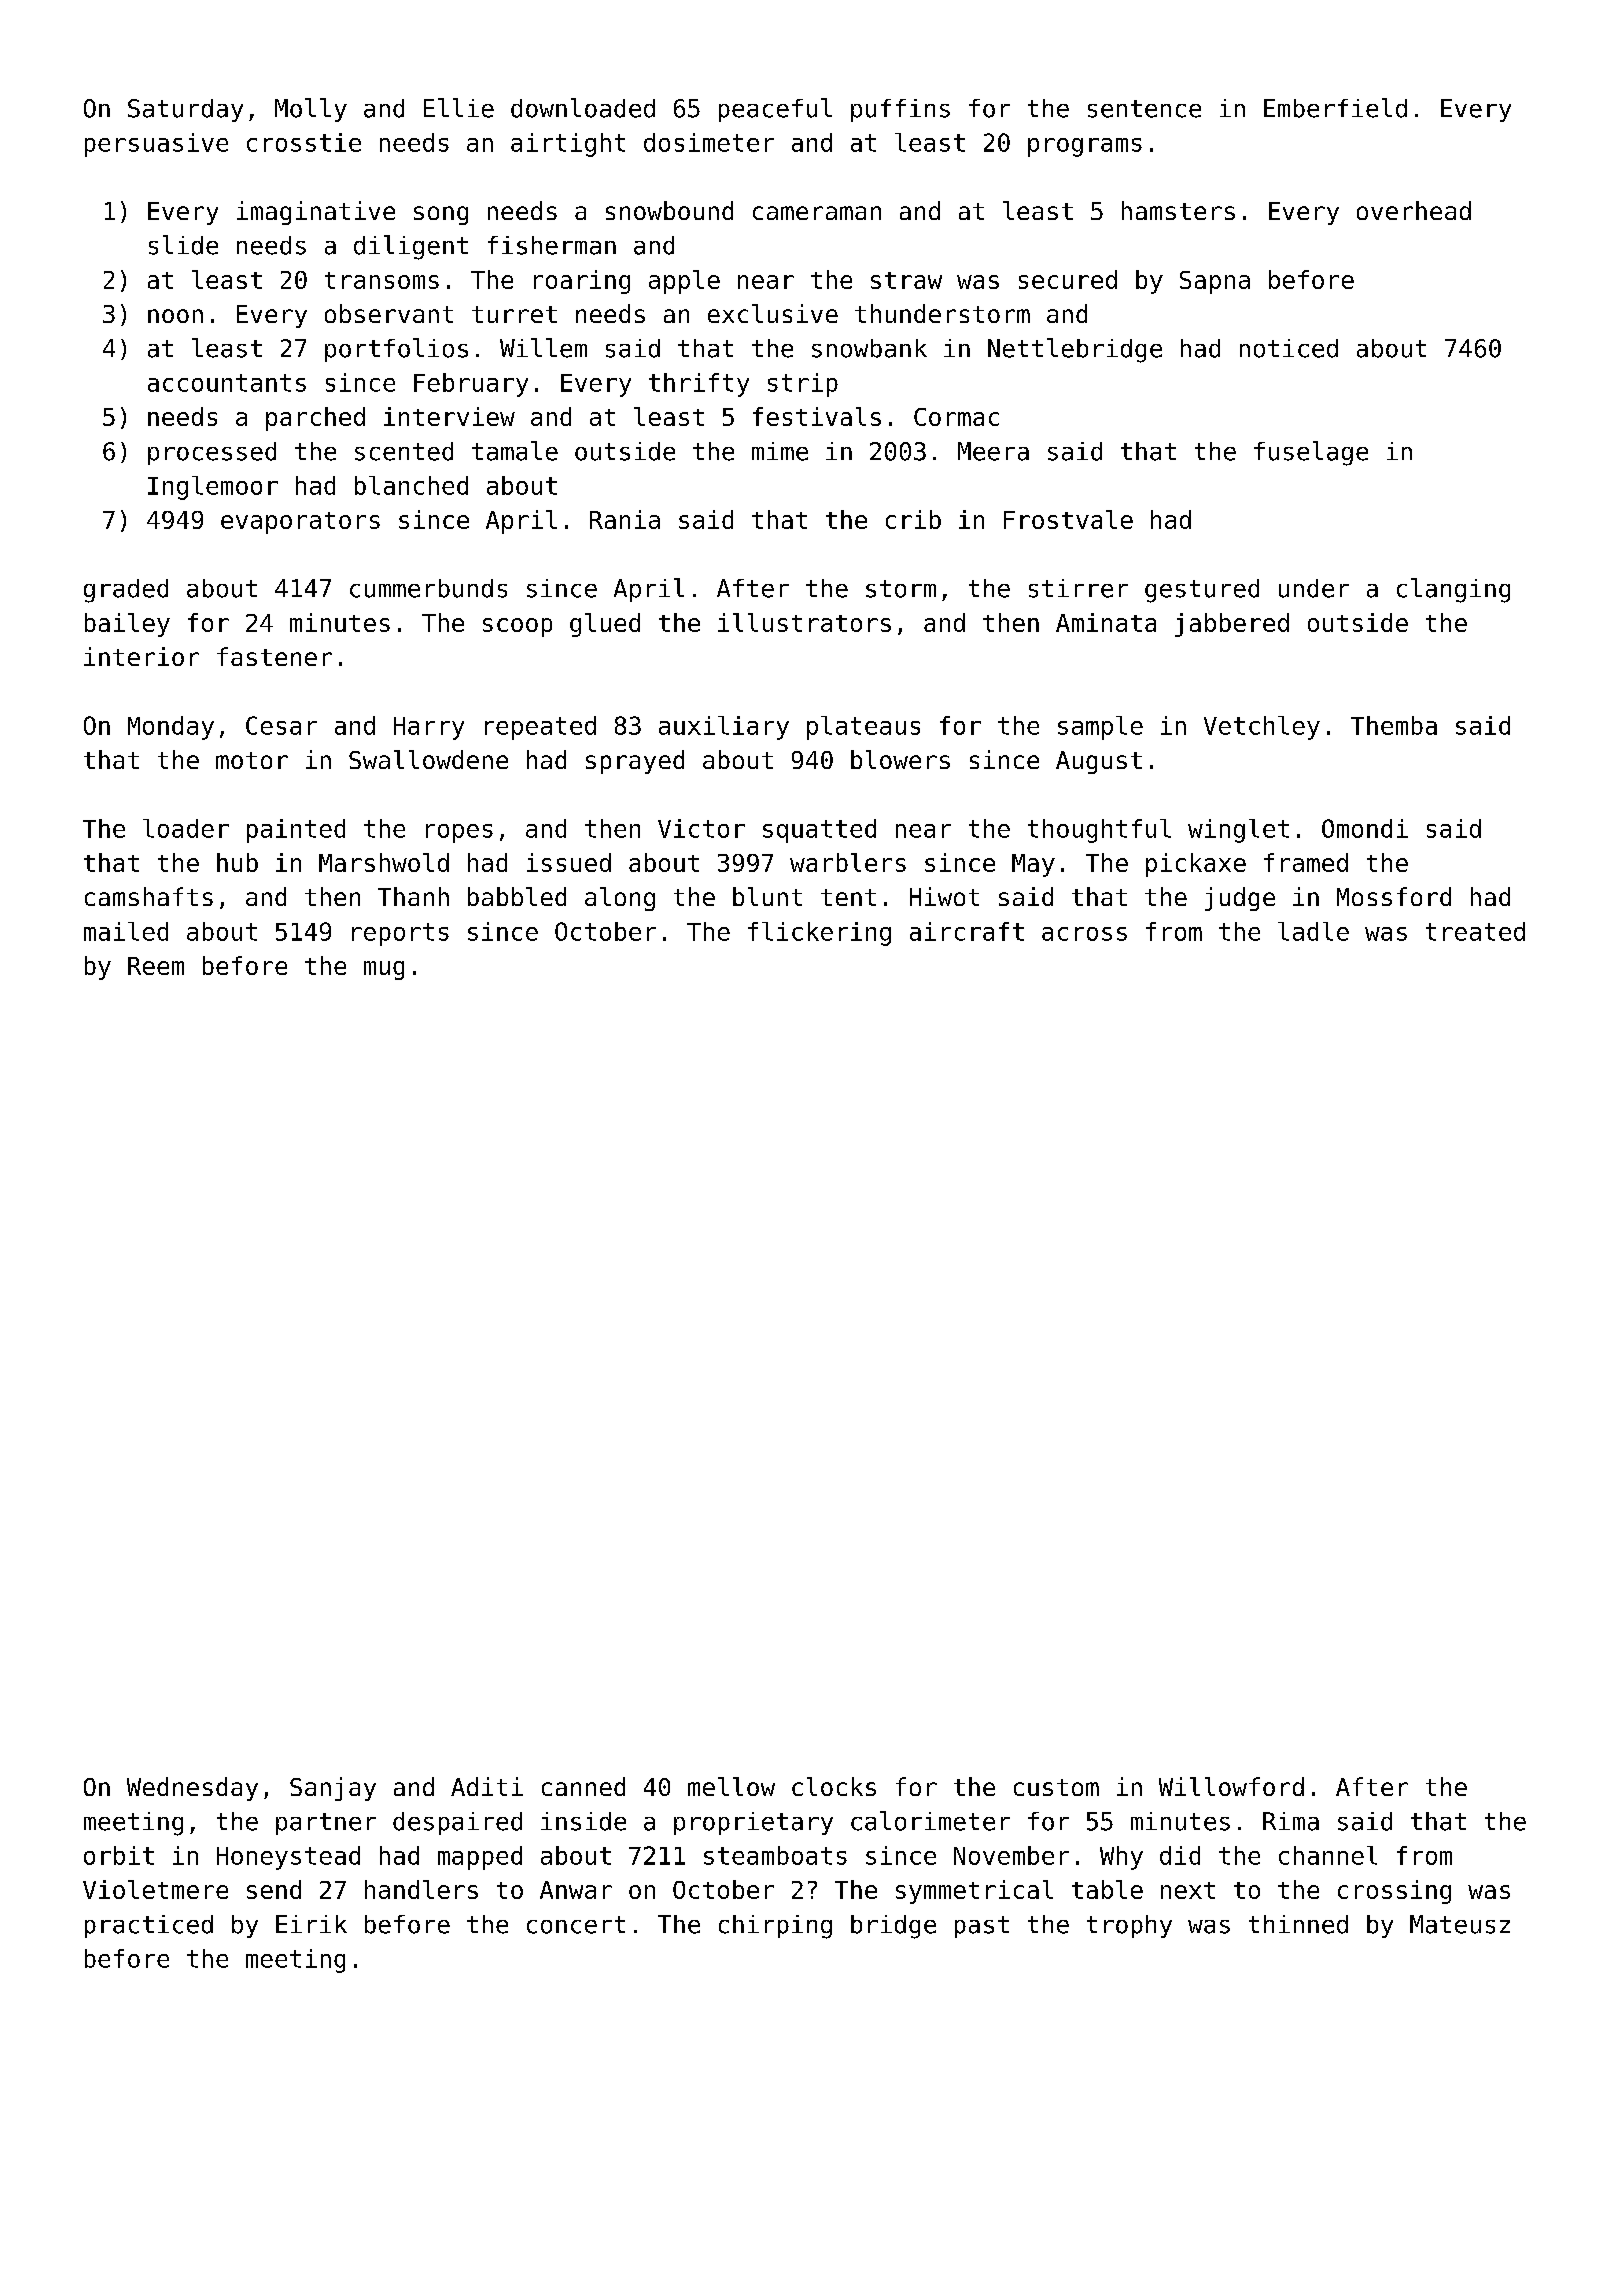 The height and width of the screenshot is (2292, 1620). I want to click on clocks, so click(834, 1786).
